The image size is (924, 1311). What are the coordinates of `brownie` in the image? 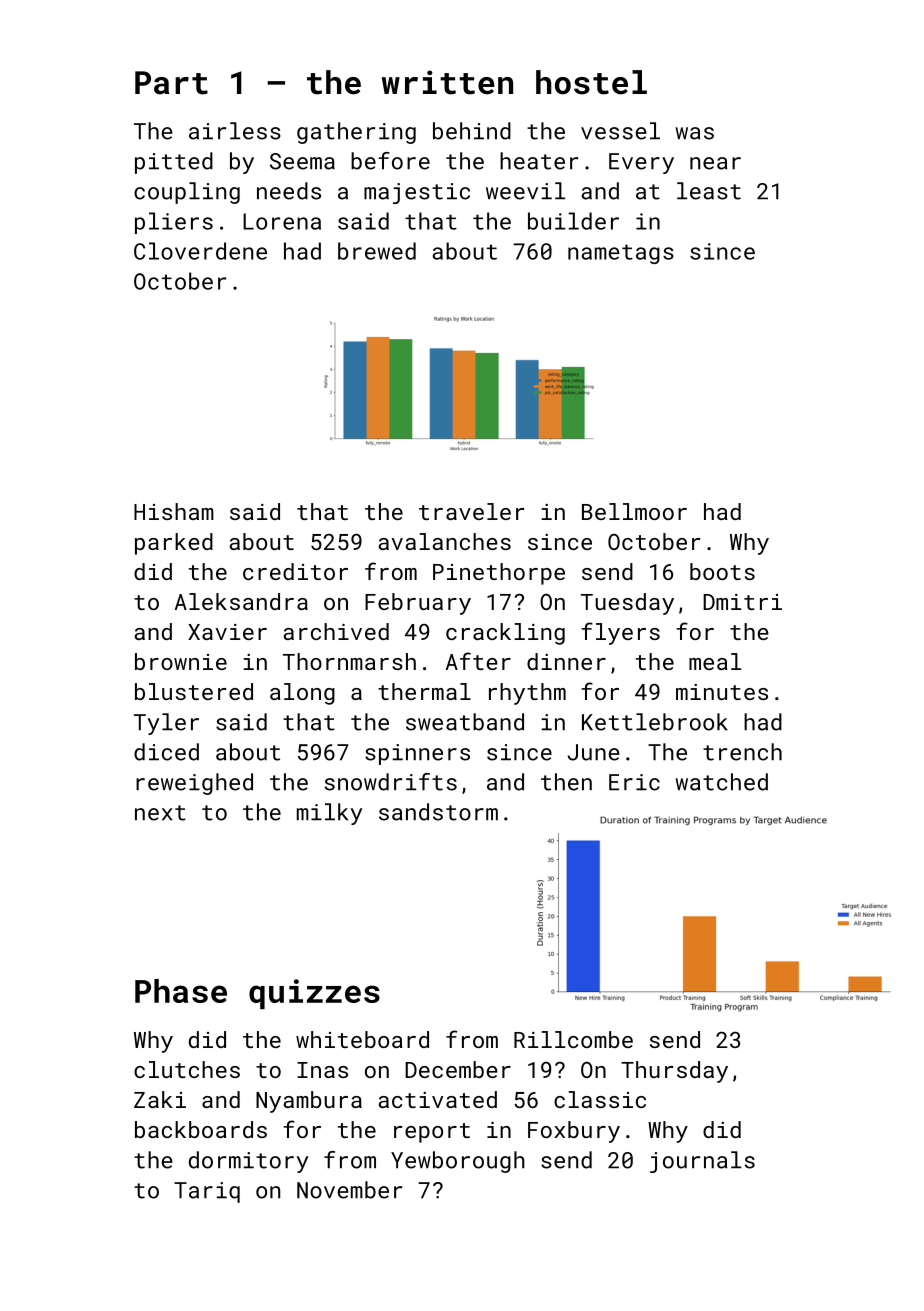 It's located at (181, 661).
